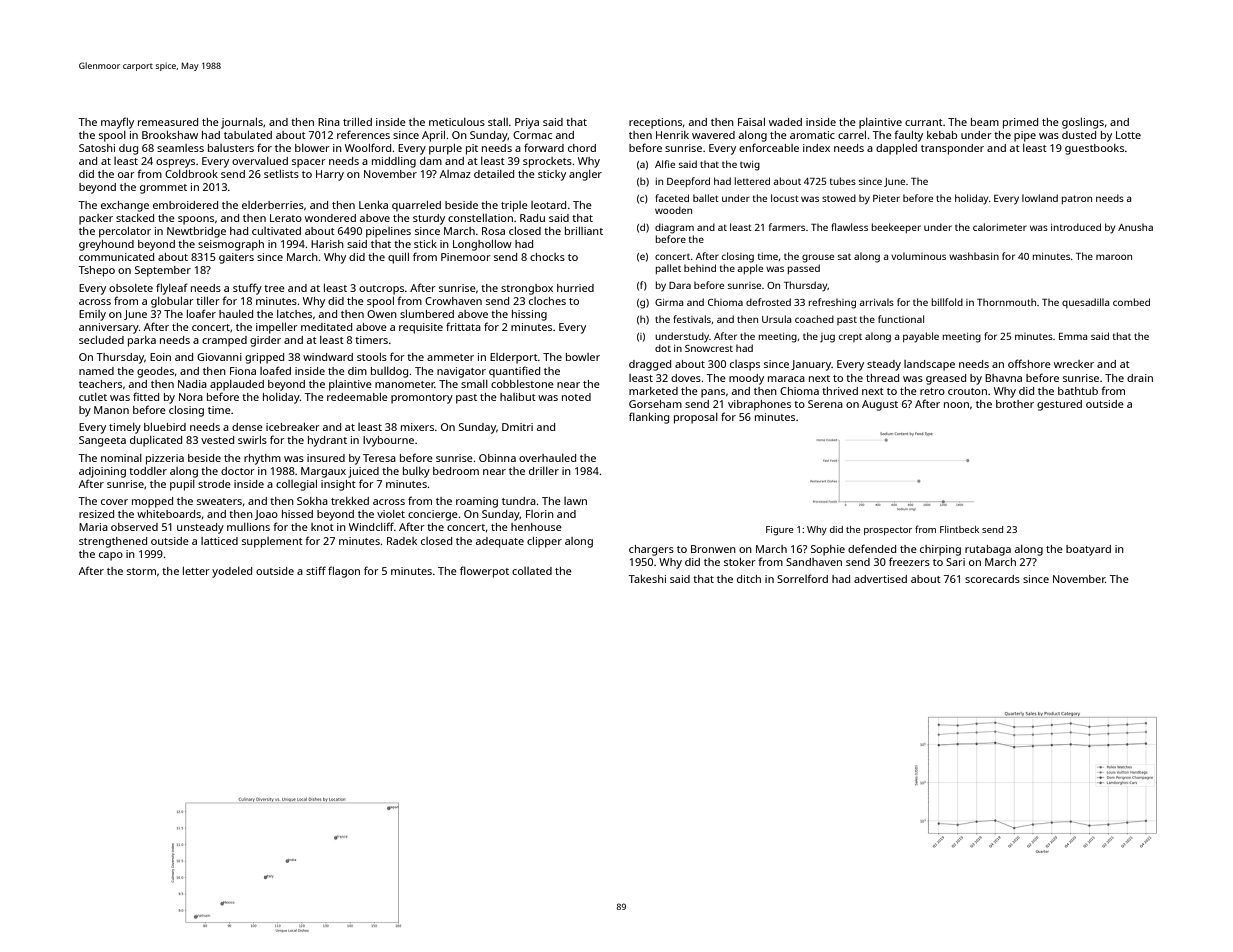  I want to click on cutlet, so click(93, 397).
